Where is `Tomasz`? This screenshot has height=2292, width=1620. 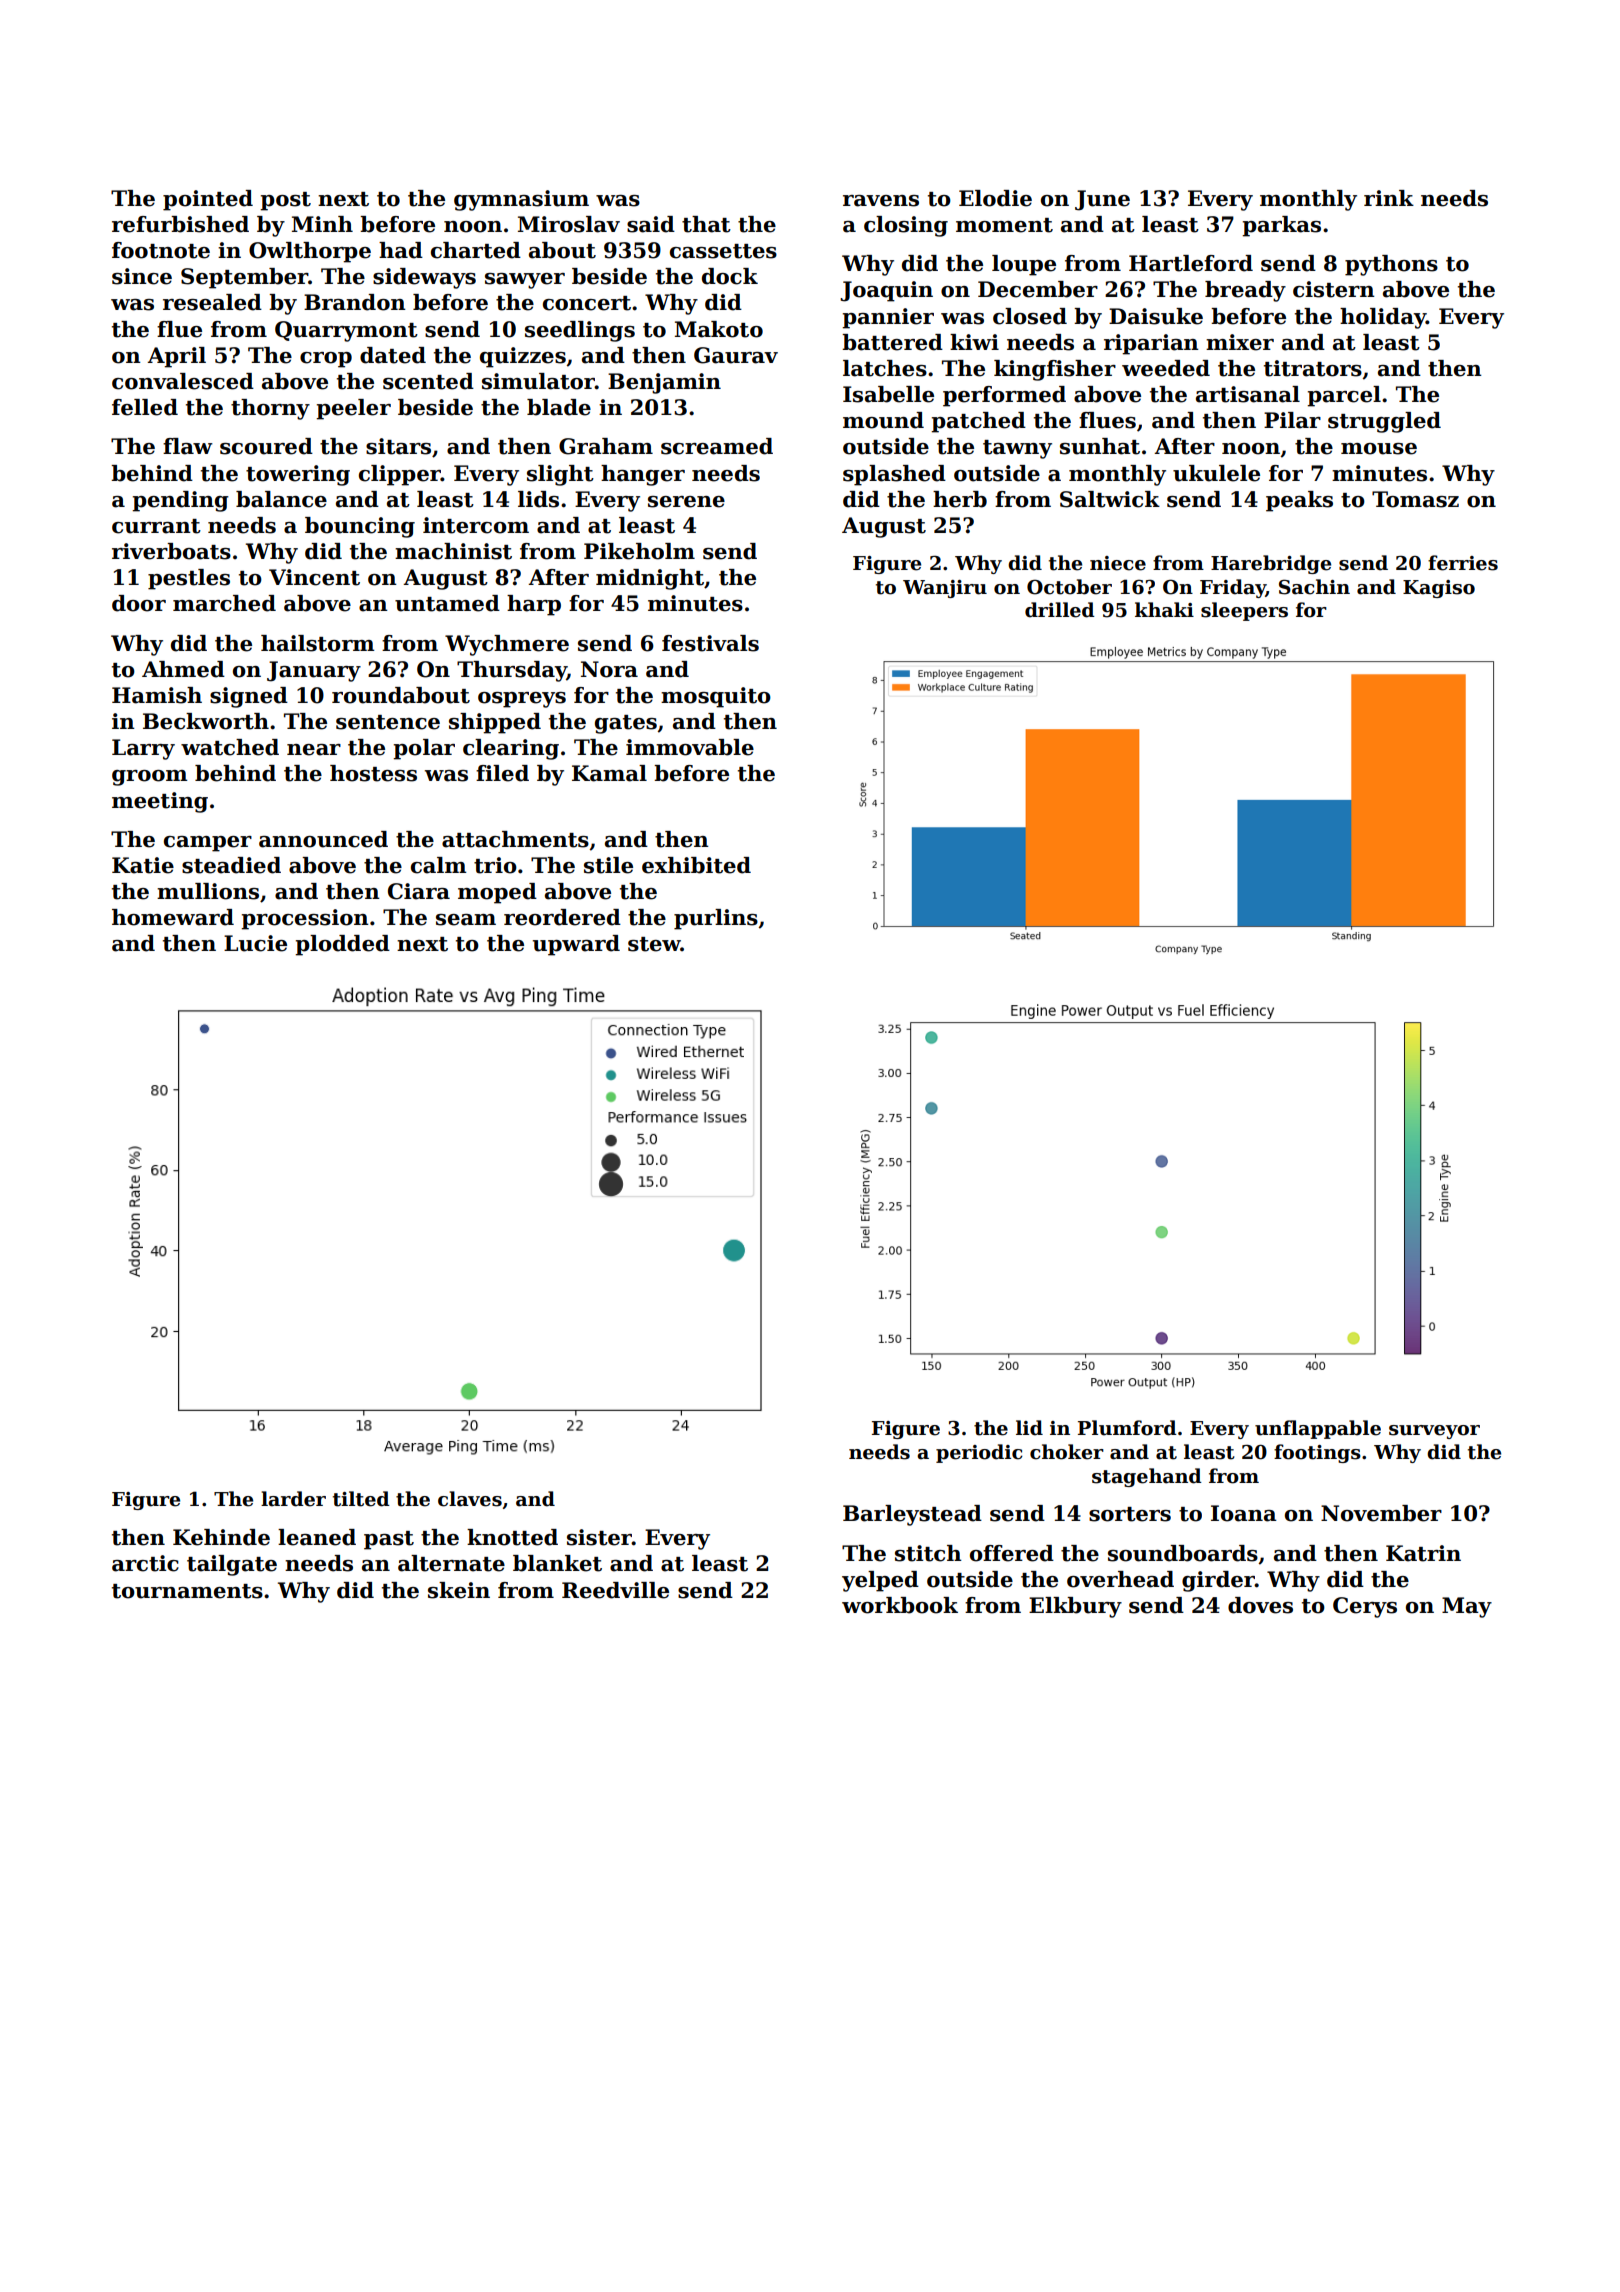 Tomasz is located at coordinates (1415, 499).
